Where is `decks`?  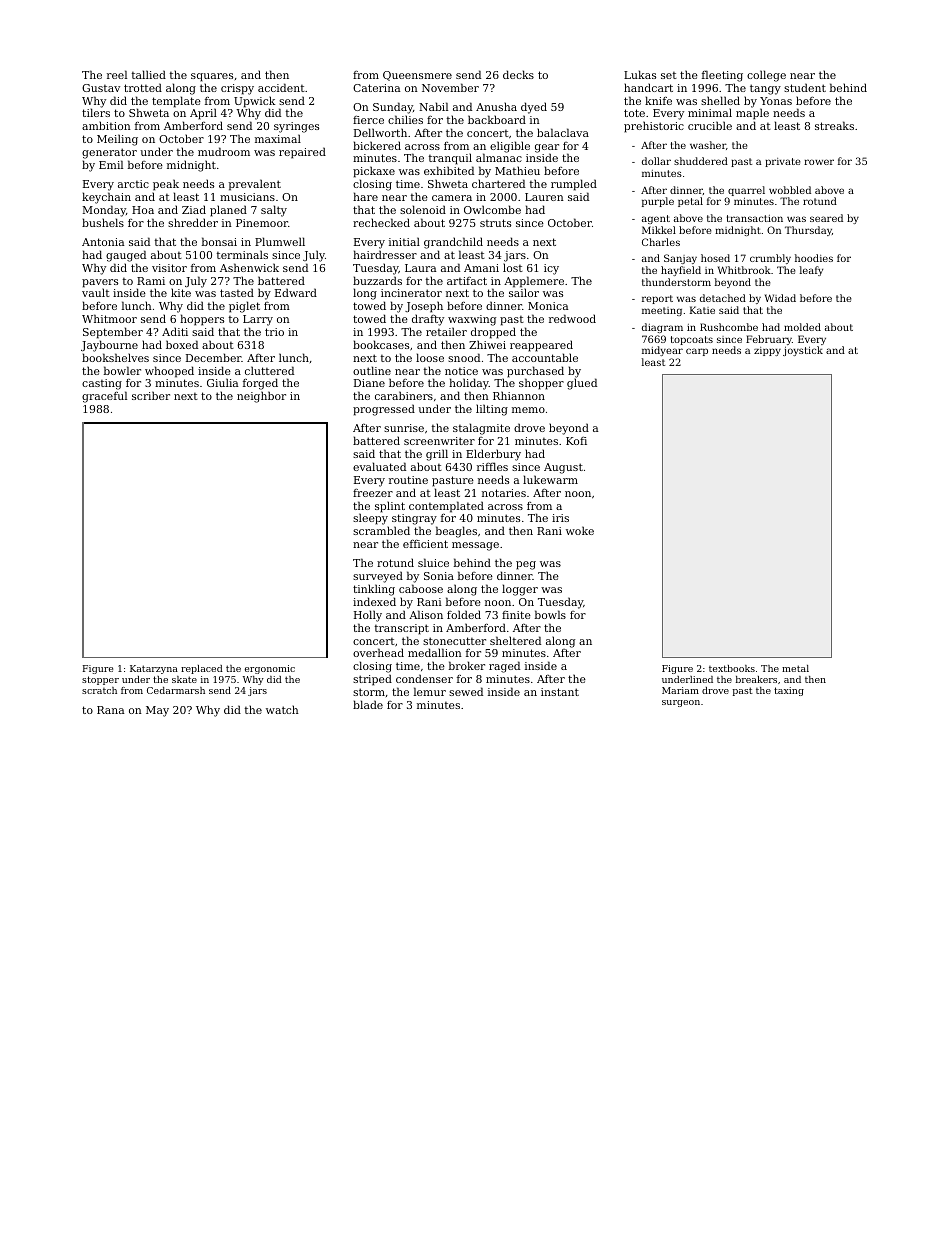
decks is located at coordinates (518, 74).
